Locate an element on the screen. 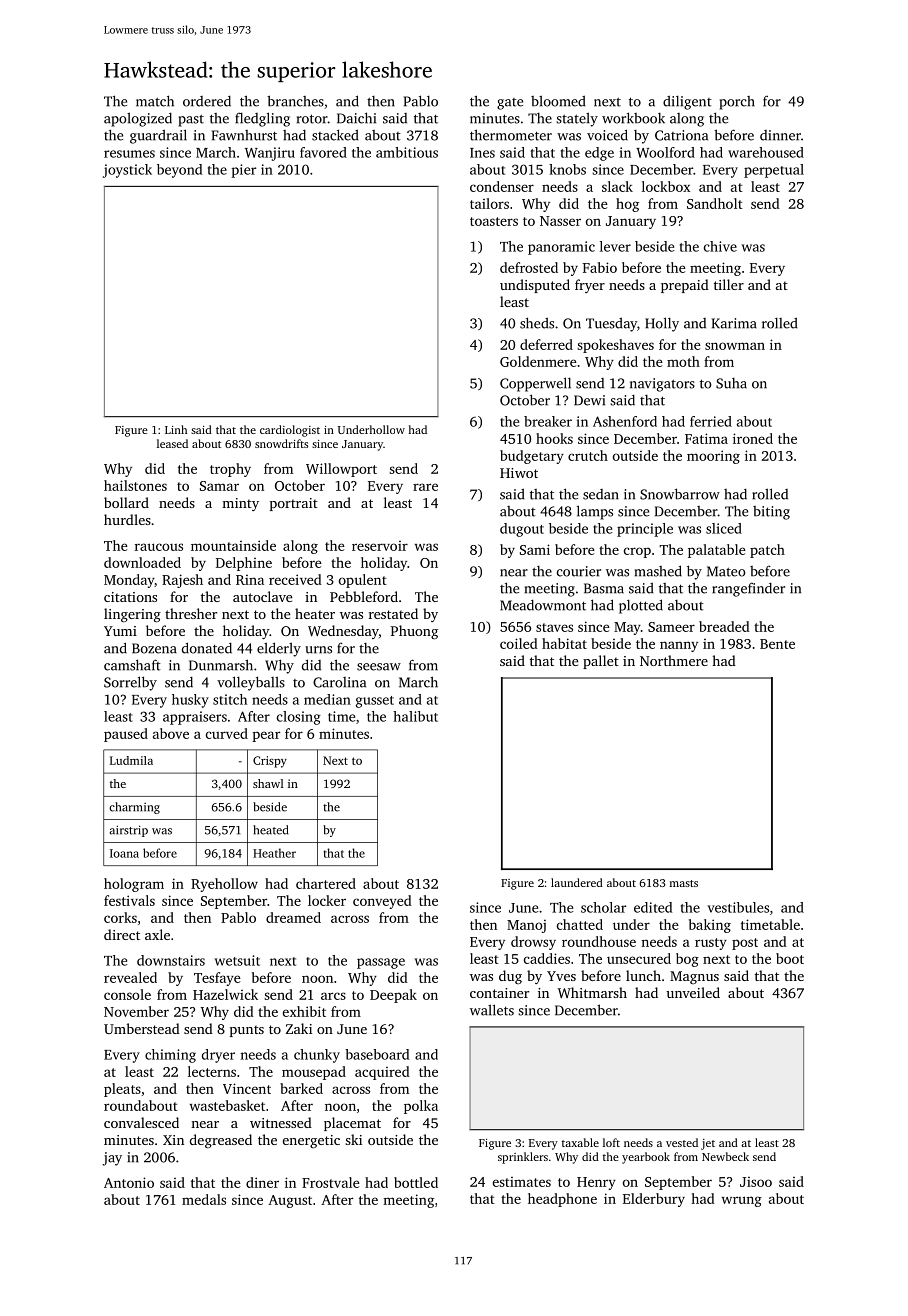 This screenshot has height=1316, width=908. ordered is located at coordinates (207, 101).
